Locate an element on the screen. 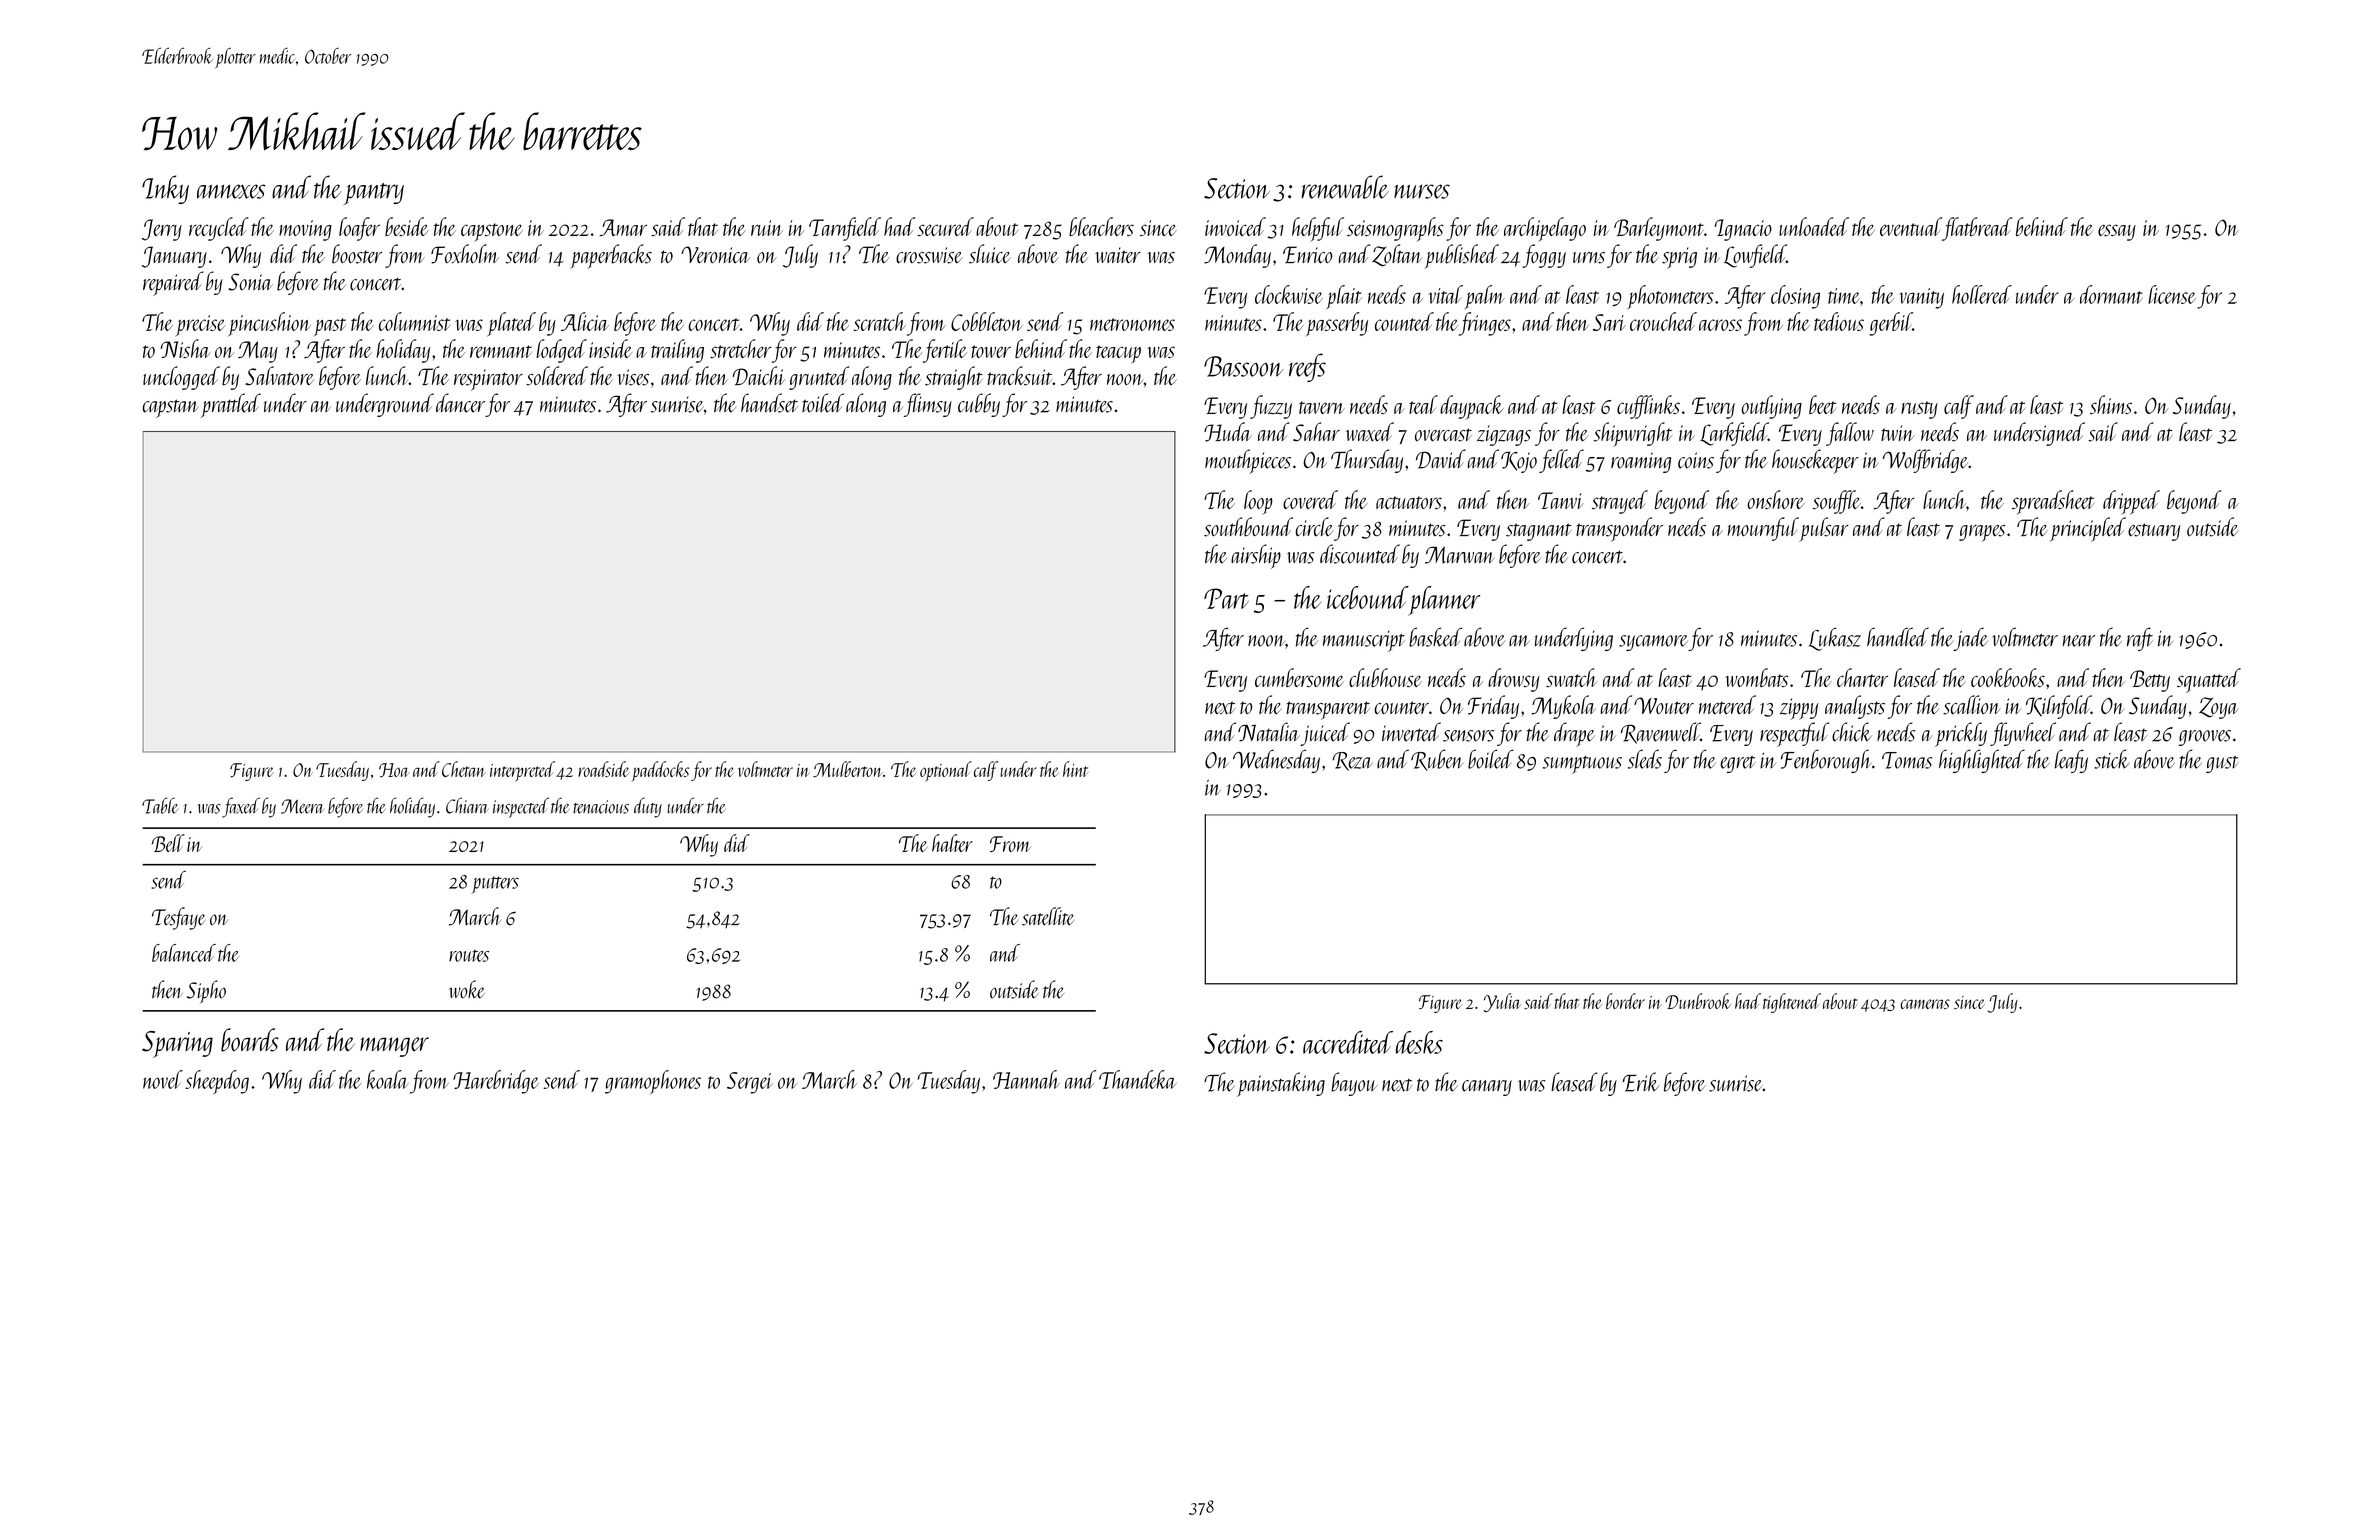  Mulberton is located at coordinates (848, 769).
